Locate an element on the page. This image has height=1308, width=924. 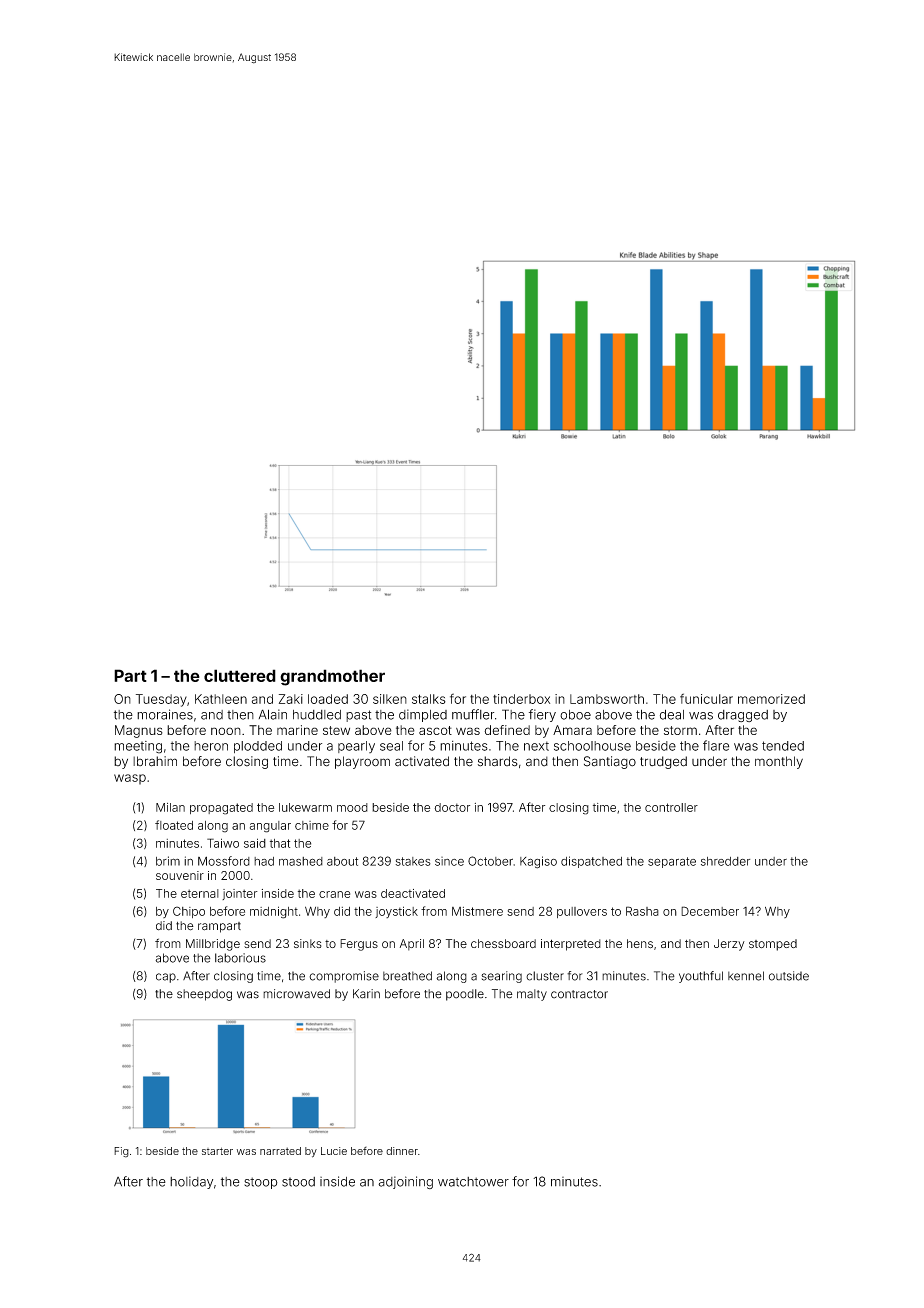
stoop is located at coordinates (261, 1183).
